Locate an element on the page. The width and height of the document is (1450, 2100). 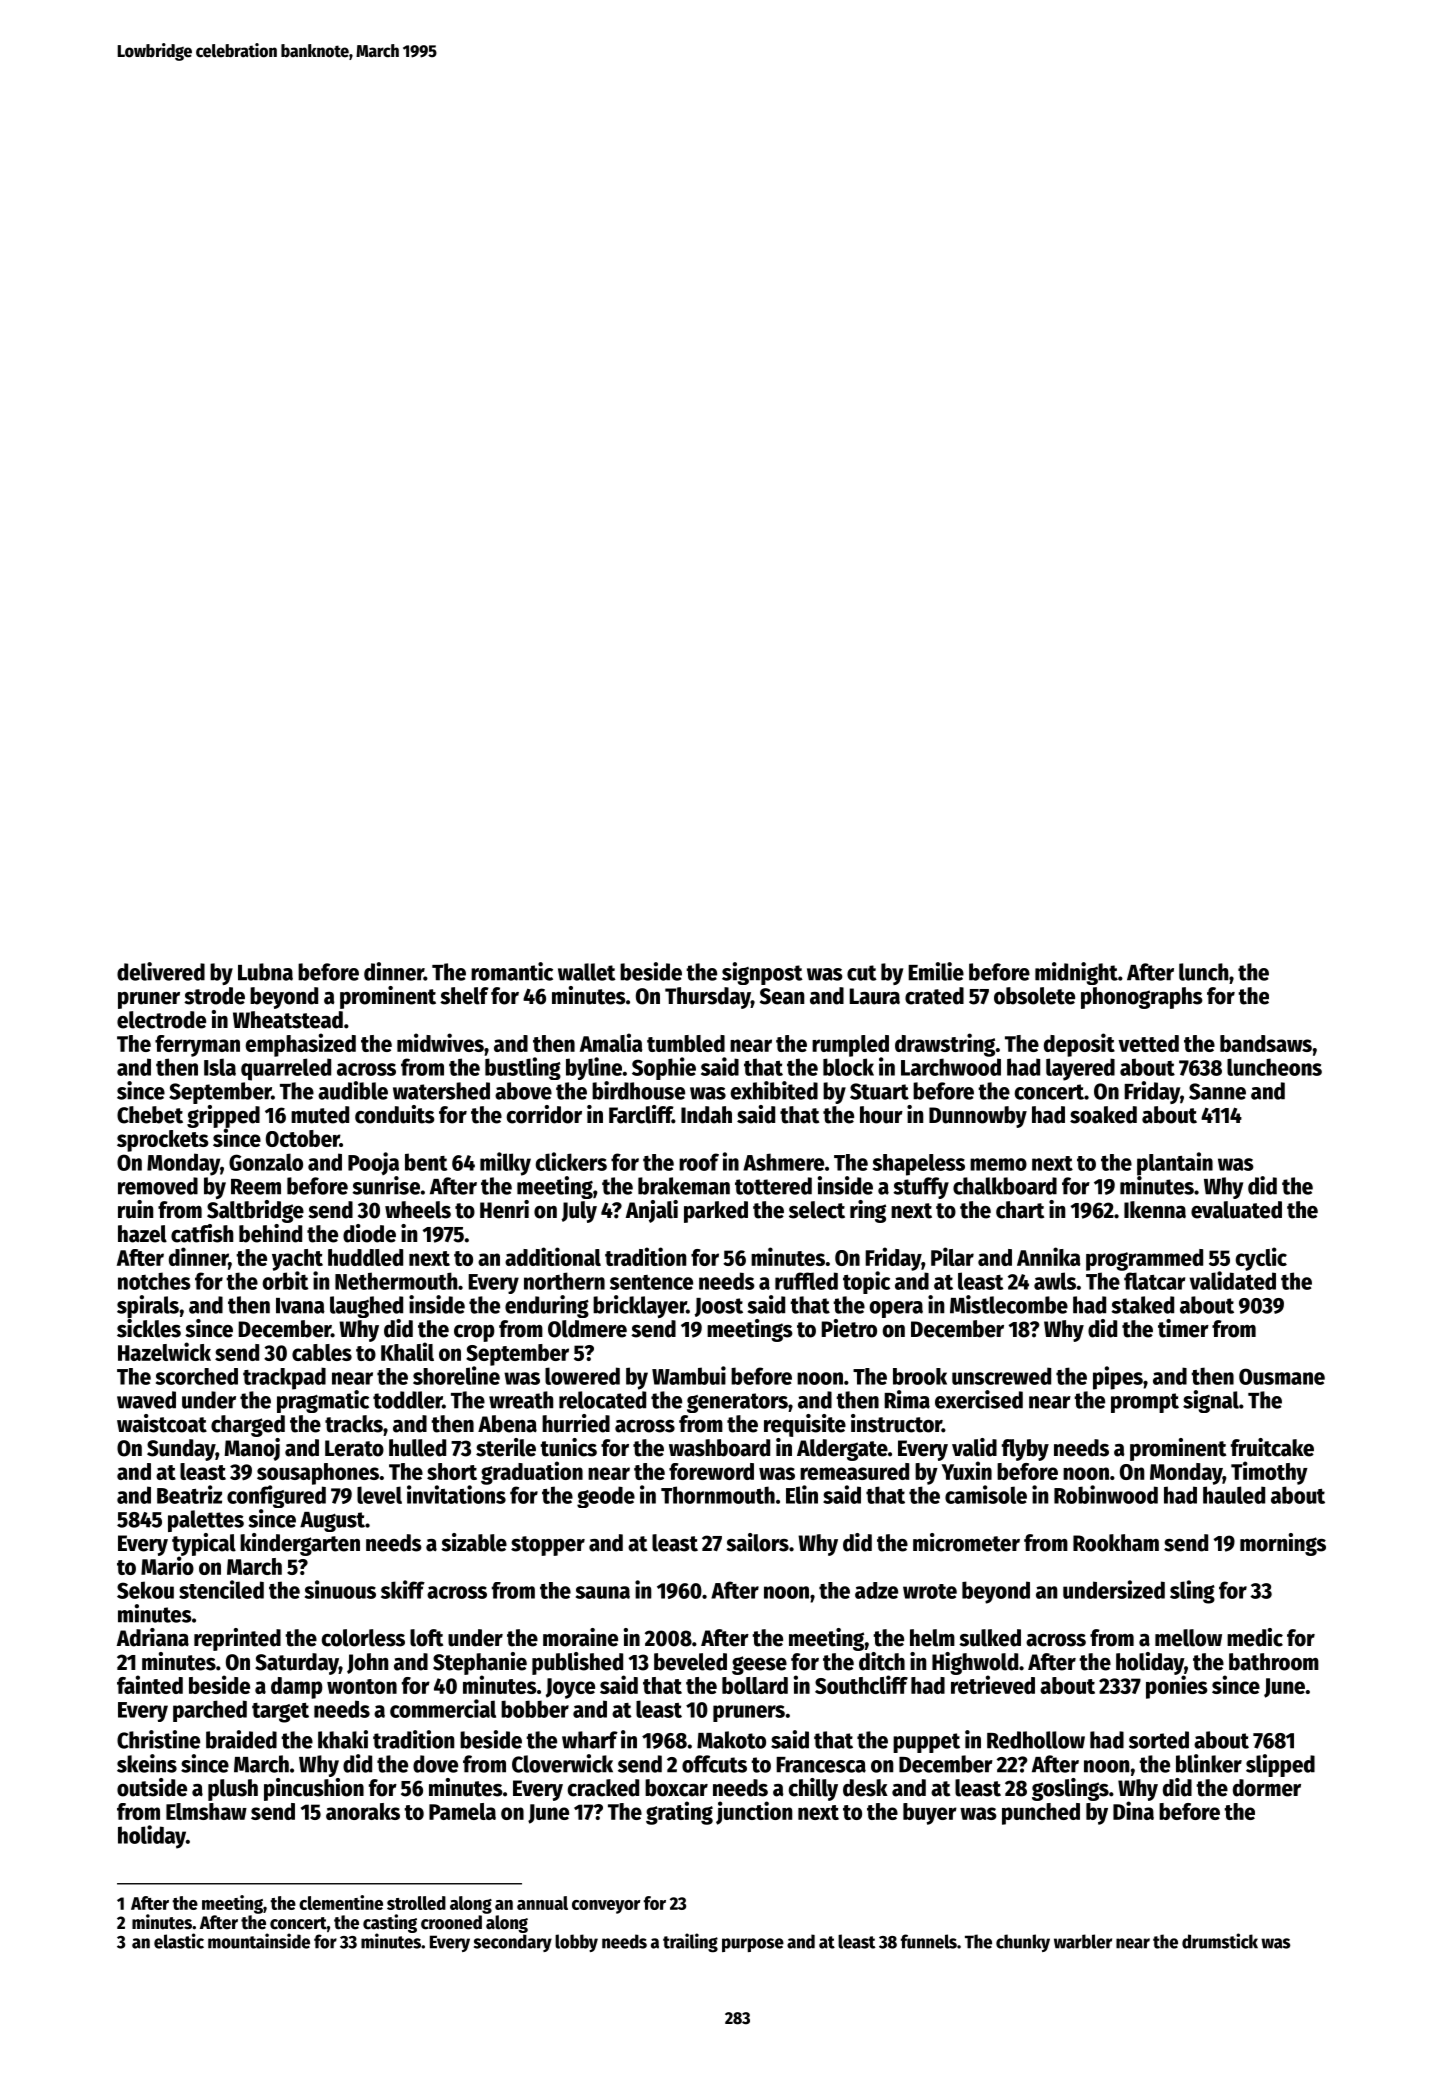
Elmshaw is located at coordinates (206, 1811).
